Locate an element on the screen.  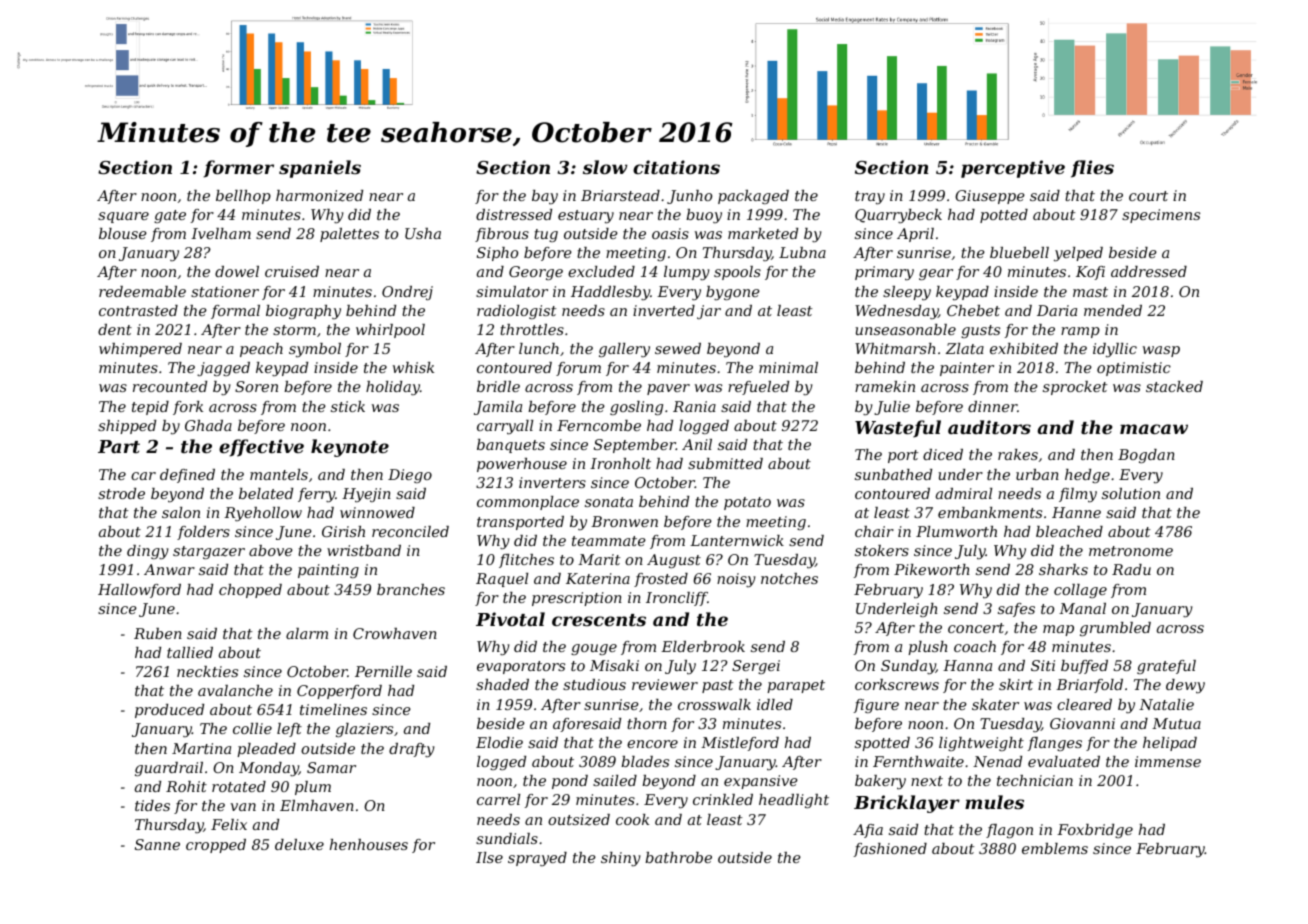
Copperford is located at coordinates (339, 692).
